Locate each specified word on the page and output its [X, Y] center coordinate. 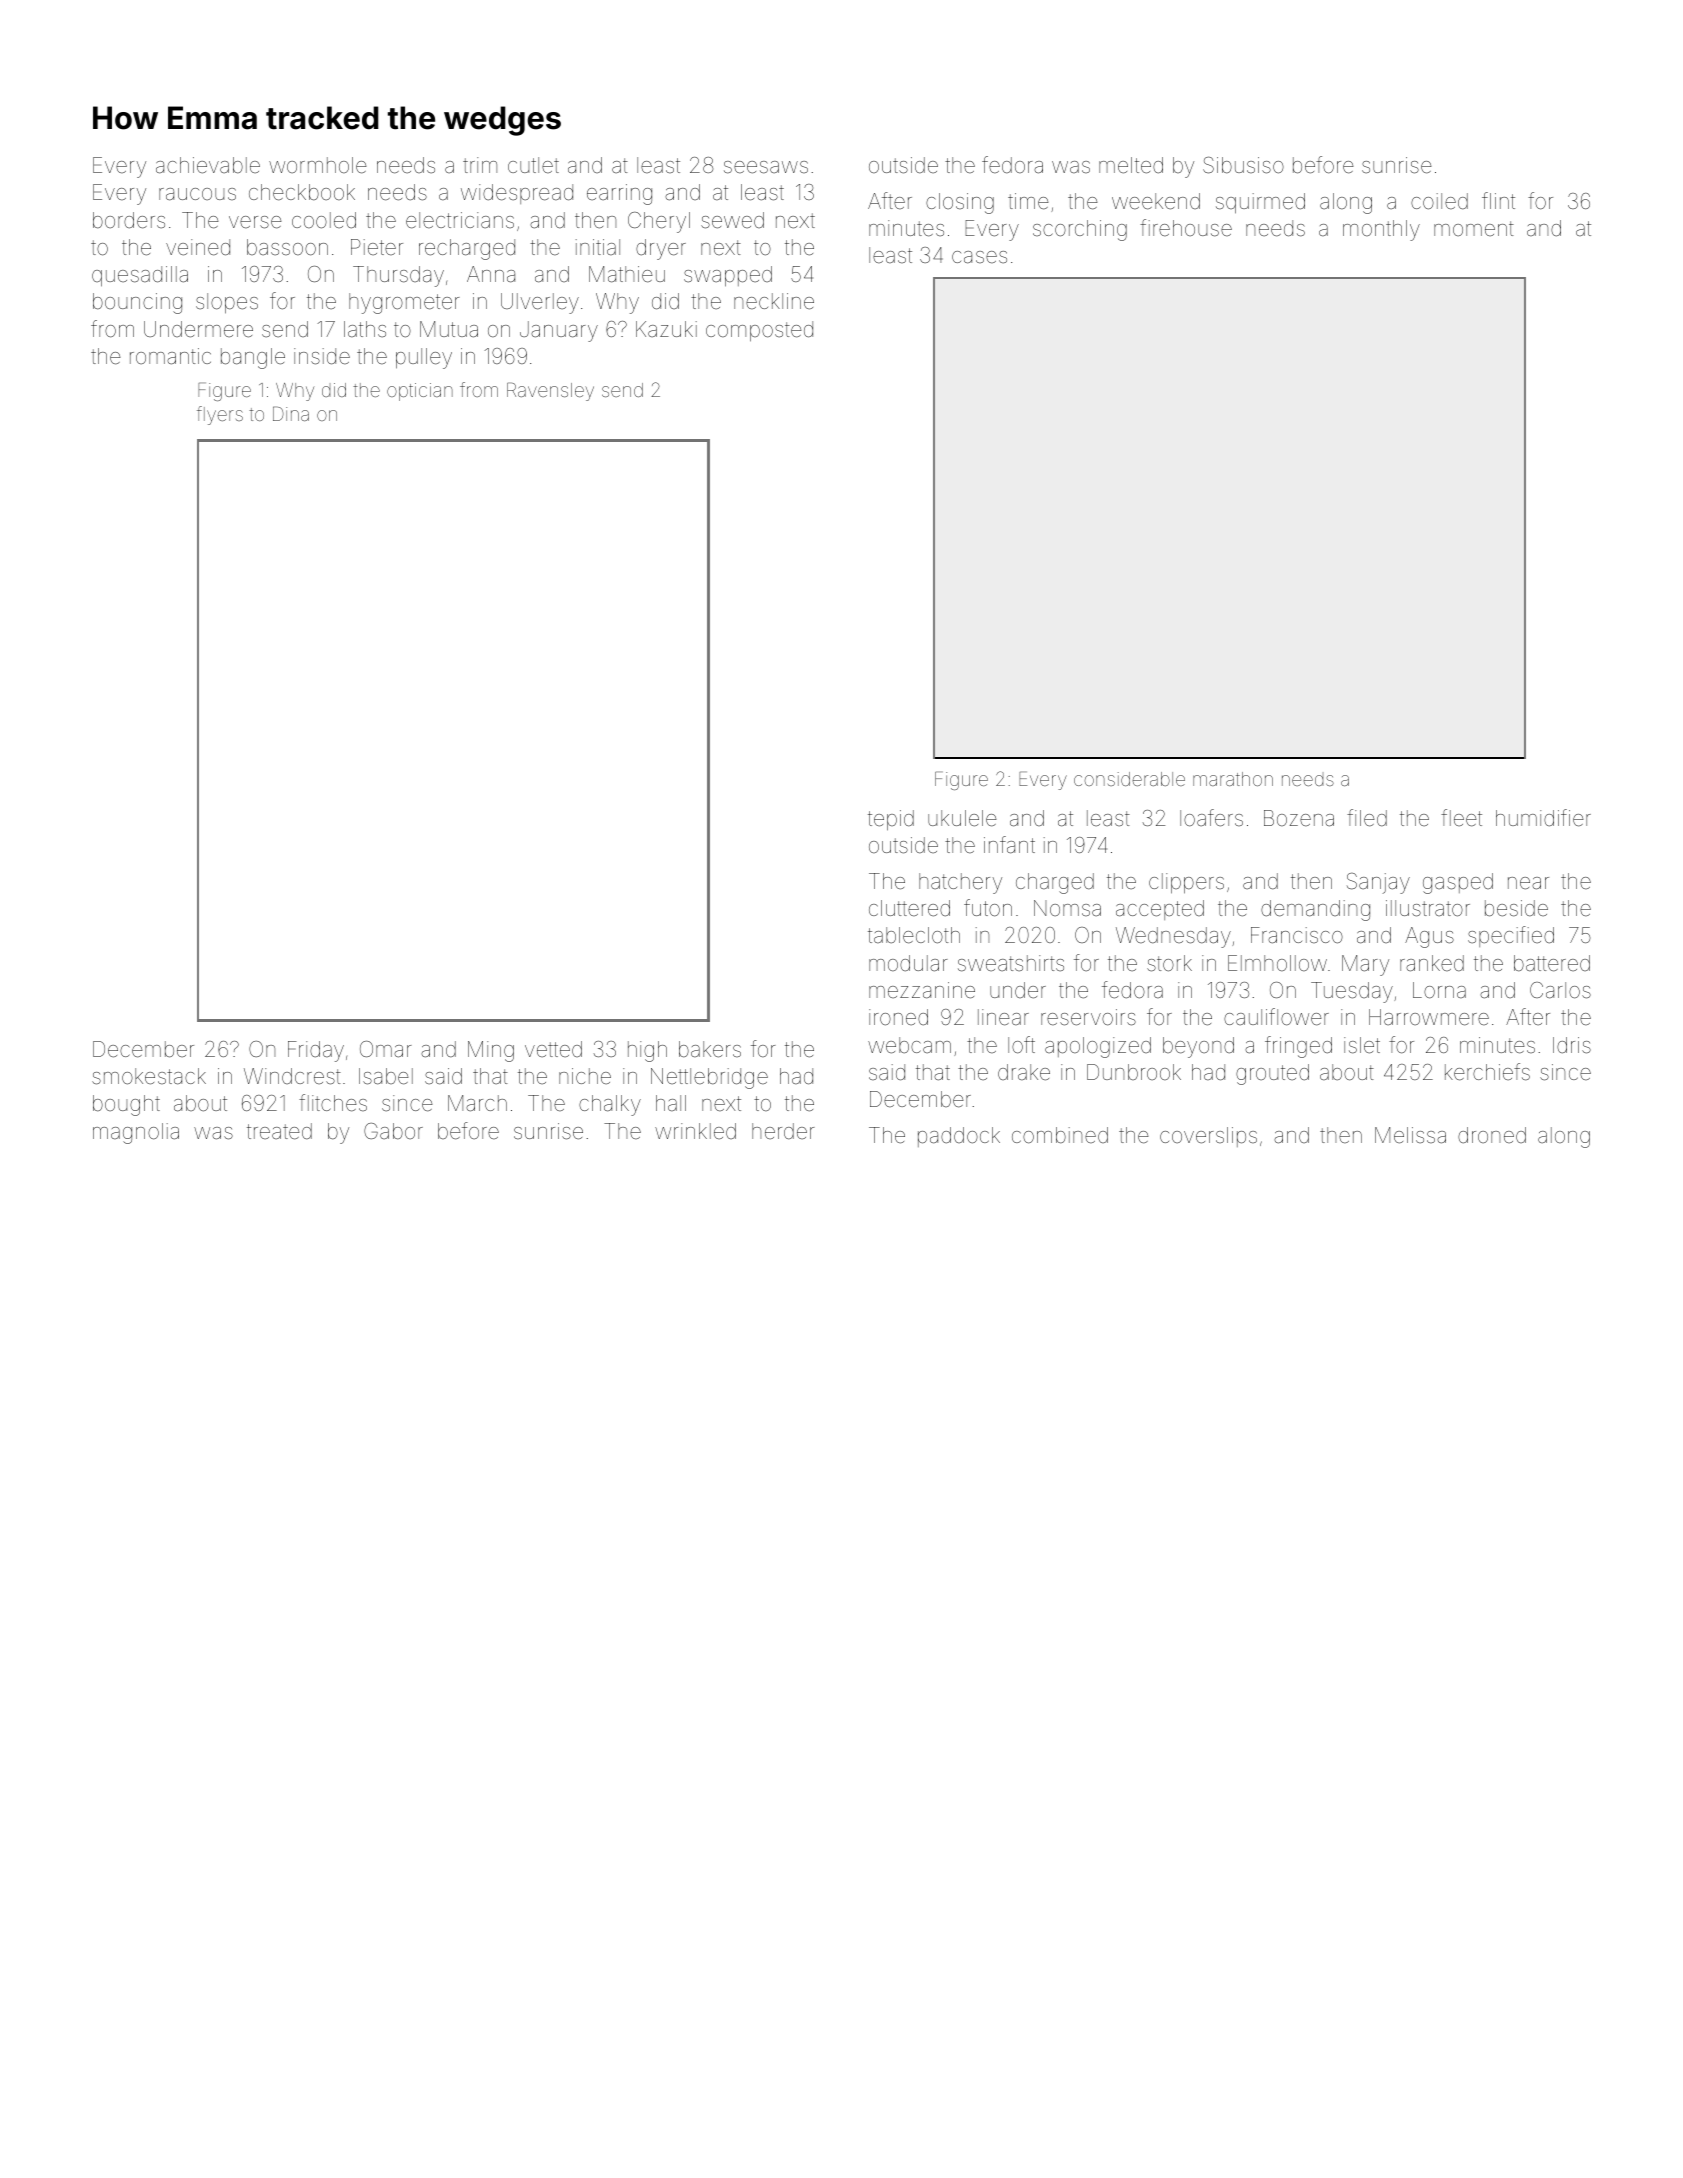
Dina [291, 414]
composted [759, 331]
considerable [1129, 779]
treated [279, 1131]
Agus [1429, 937]
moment [1474, 228]
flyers [220, 415]
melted [1131, 165]
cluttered [909, 908]
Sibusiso [1243, 165]
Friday [316, 1051]
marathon [1233, 779]
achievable [208, 165]
